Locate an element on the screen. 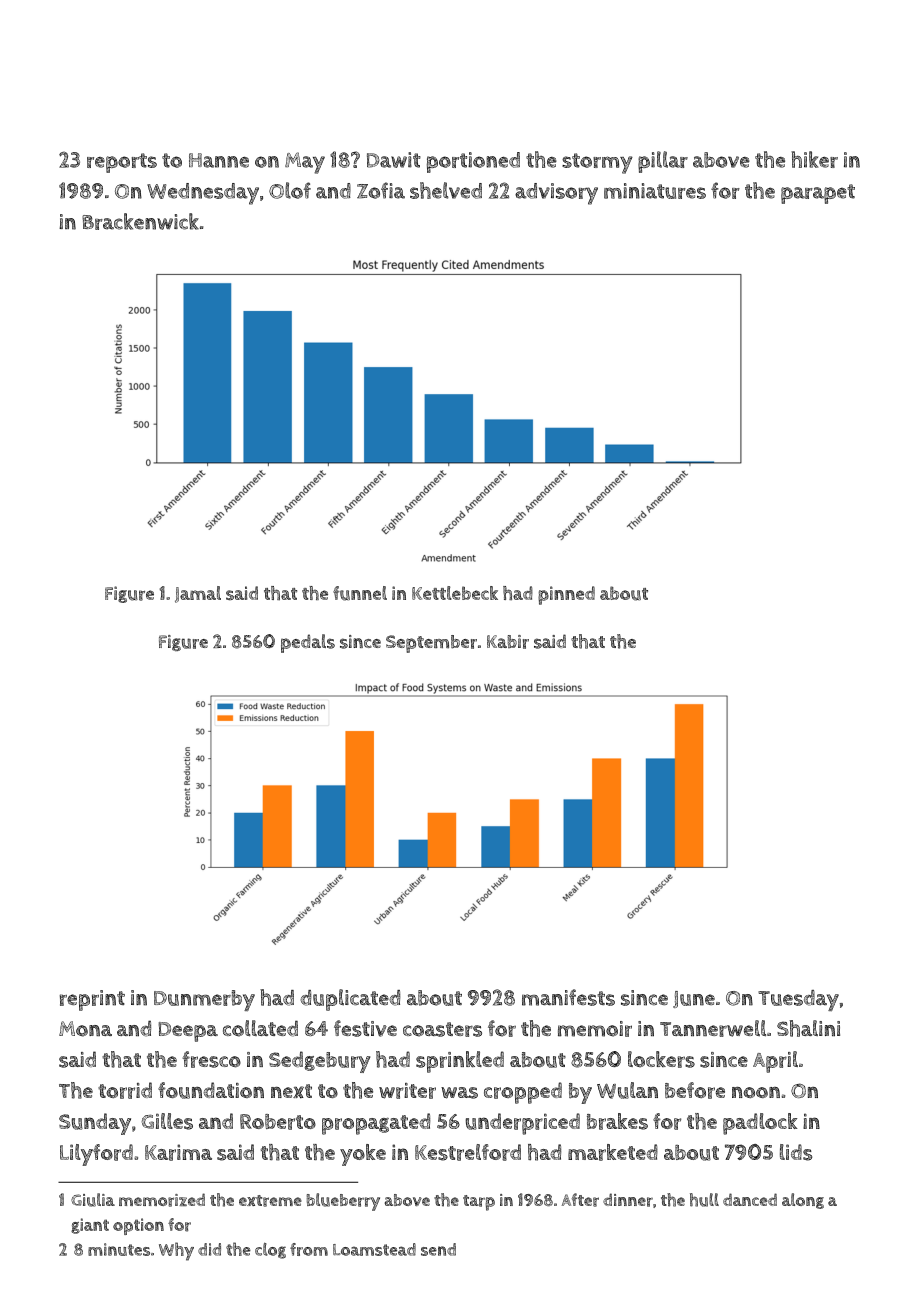 The width and height of the screenshot is (924, 1314). reports is located at coordinates (122, 163).
